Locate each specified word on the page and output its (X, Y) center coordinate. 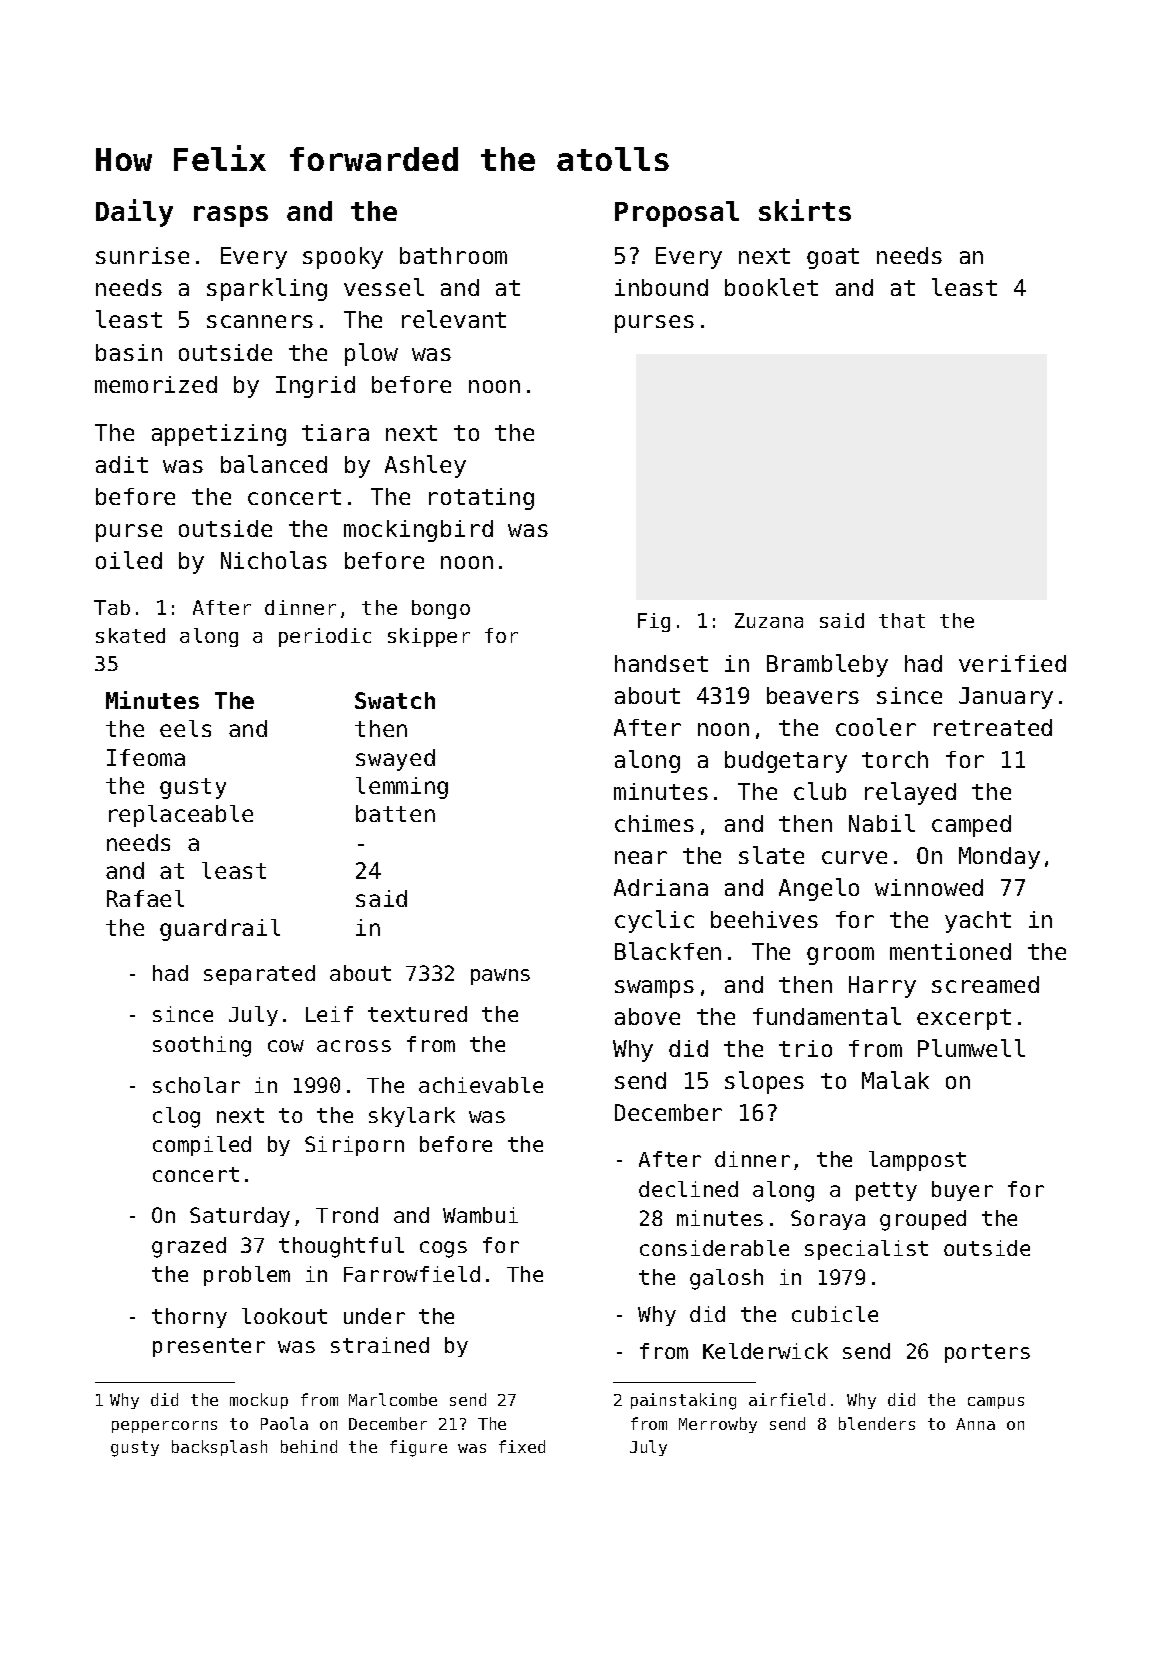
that (902, 620)
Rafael (145, 898)
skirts (805, 210)
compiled (202, 1146)
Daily (134, 213)
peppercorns (164, 1427)
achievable (481, 1085)
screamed (985, 984)
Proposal (677, 214)
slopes (764, 1082)
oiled (129, 560)
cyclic (654, 921)
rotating (481, 499)
